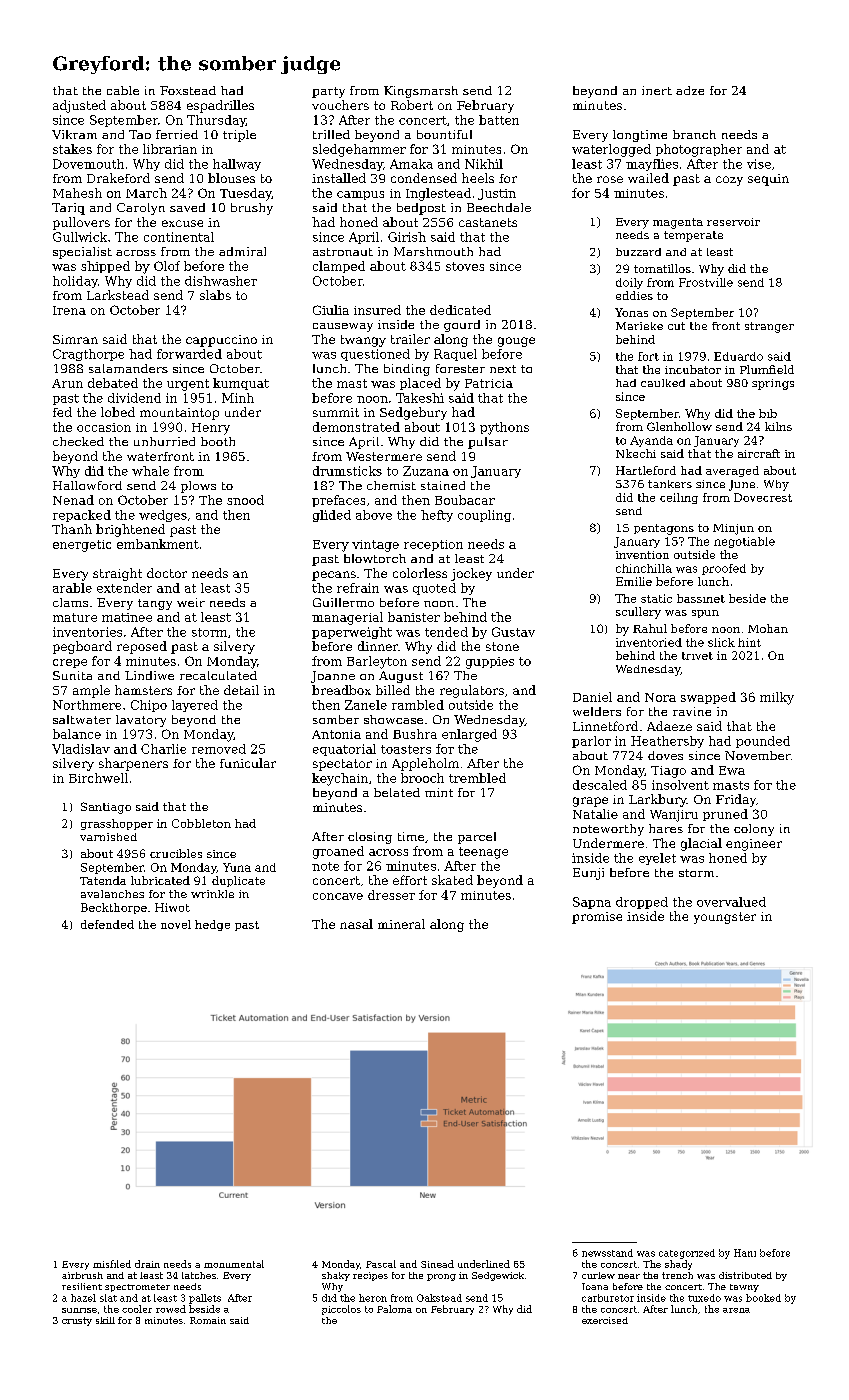 The height and width of the screenshot is (1400, 849). What do you see at coordinates (759, 164) in the screenshot?
I see `vise` at bounding box center [759, 164].
